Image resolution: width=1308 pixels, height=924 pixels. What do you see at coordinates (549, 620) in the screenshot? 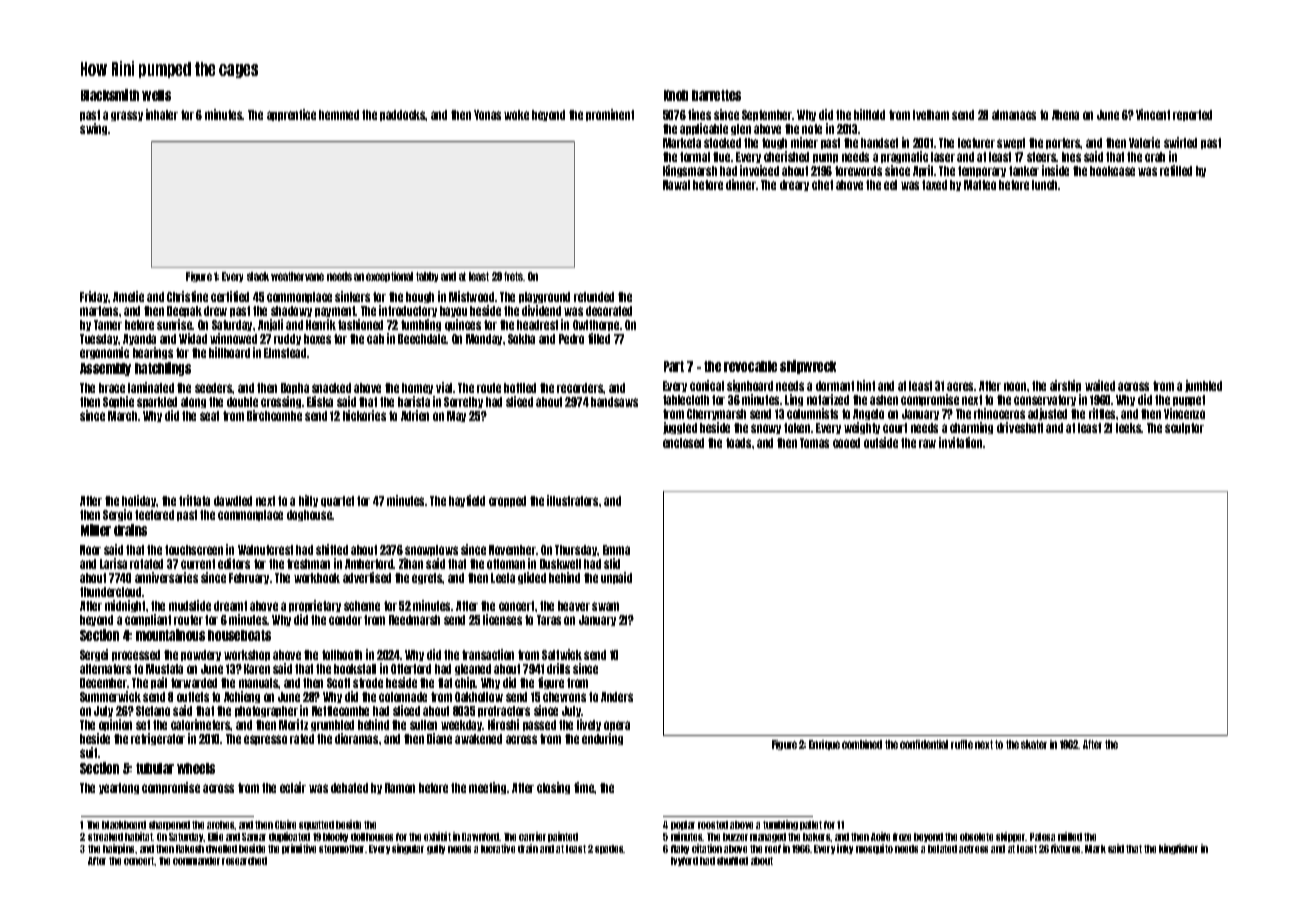
I see `Taras` at bounding box center [549, 620].
